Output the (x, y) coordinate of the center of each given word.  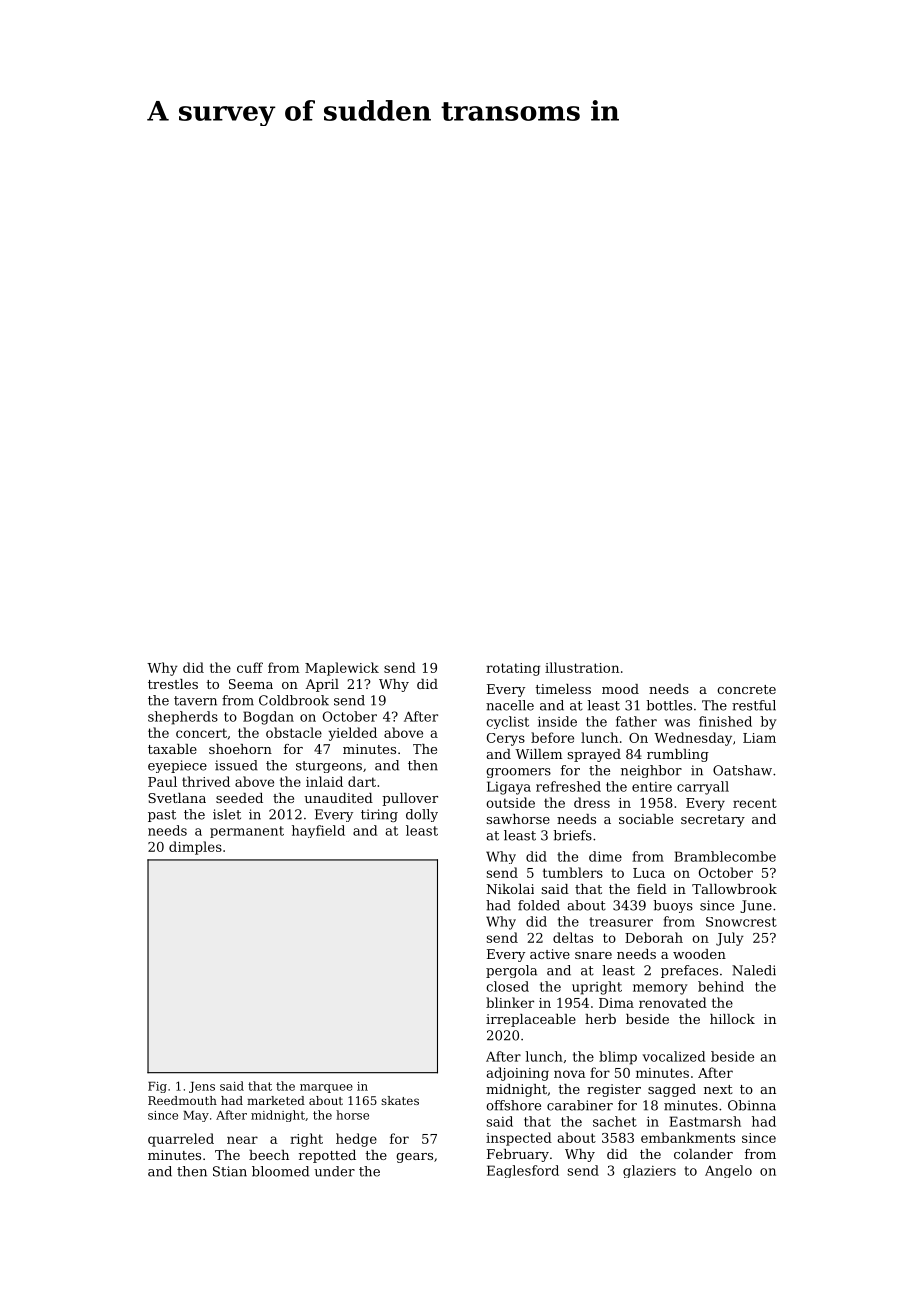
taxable (172, 749)
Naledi (754, 970)
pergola (511, 971)
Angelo (728, 1171)
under (334, 1171)
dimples (195, 848)
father (636, 721)
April (322, 685)
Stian (230, 1171)
